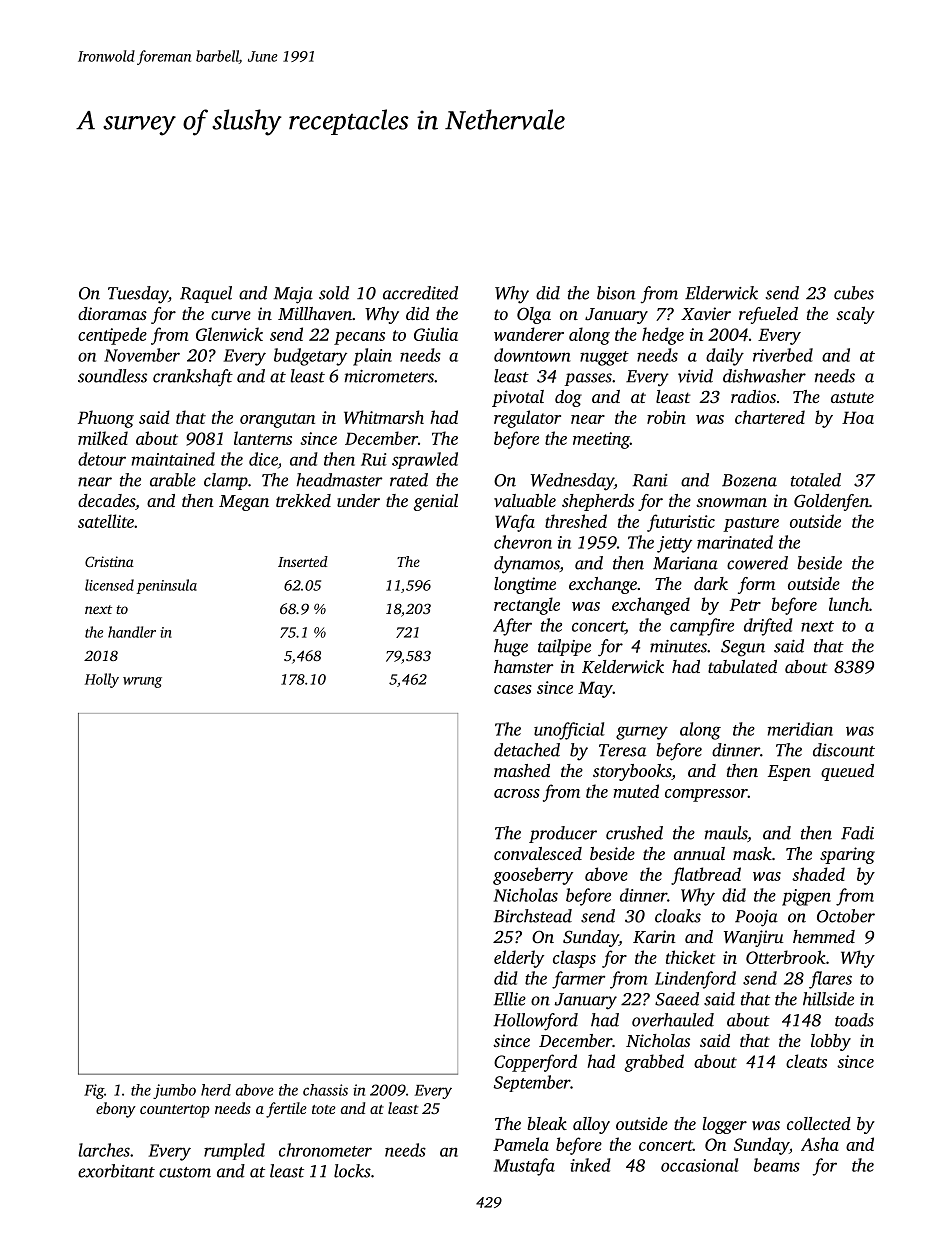 The image size is (952, 1233). I want to click on convalesced, so click(538, 853).
